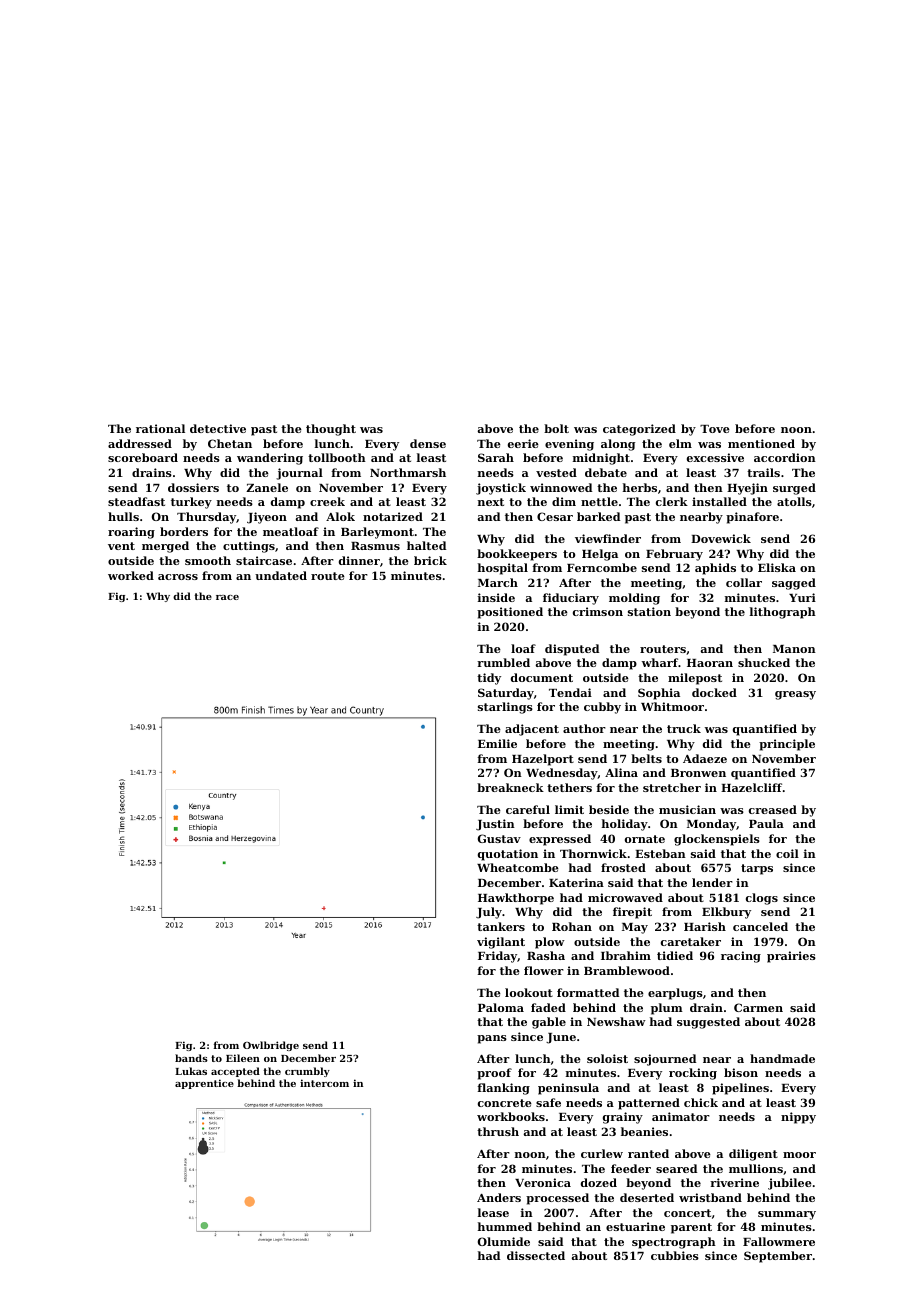 This document has height=1308, width=924. I want to click on Olumide, so click(504, 1241).
